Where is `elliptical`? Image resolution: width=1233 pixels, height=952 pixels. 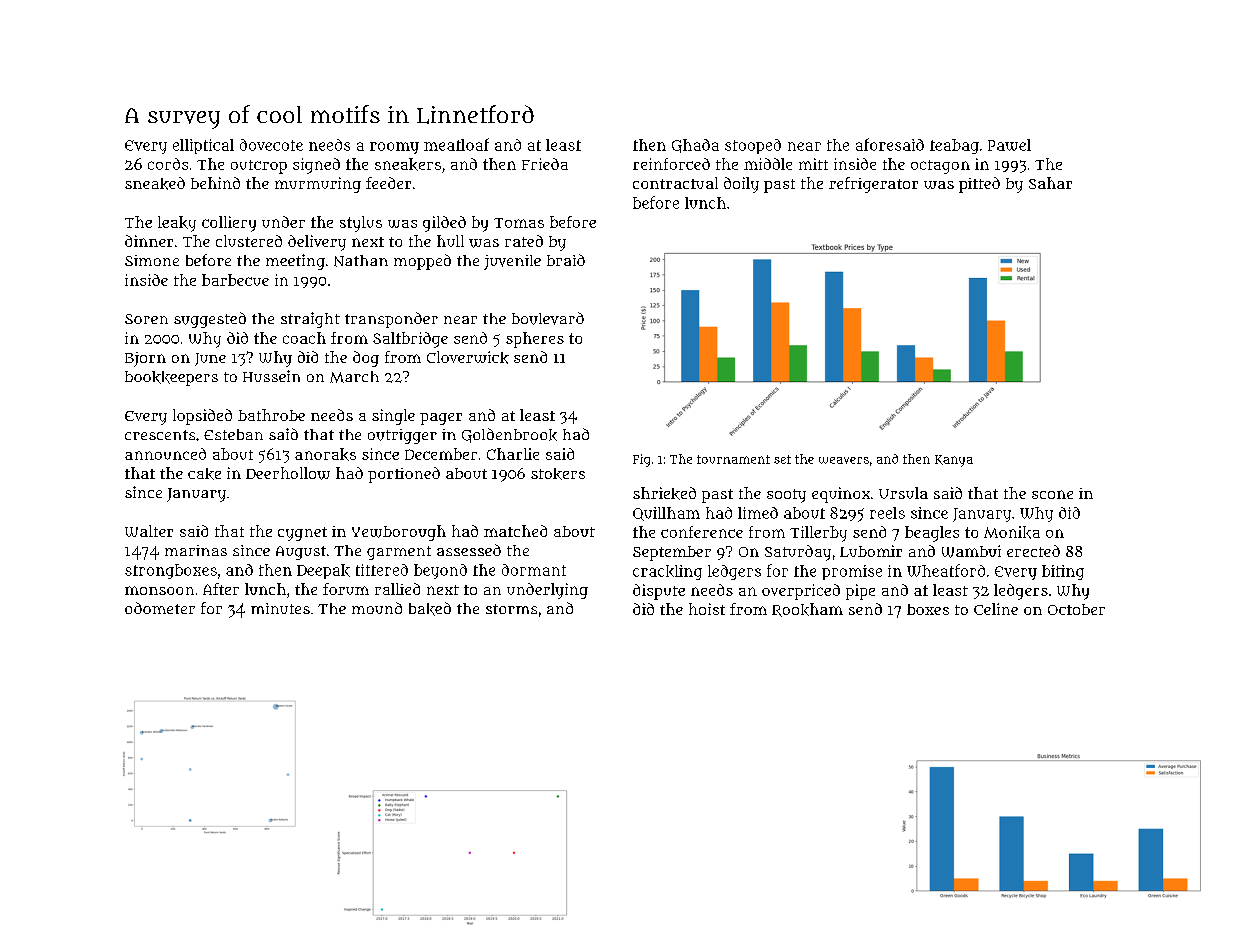
elliptical is located at coordinates (203, 146).
